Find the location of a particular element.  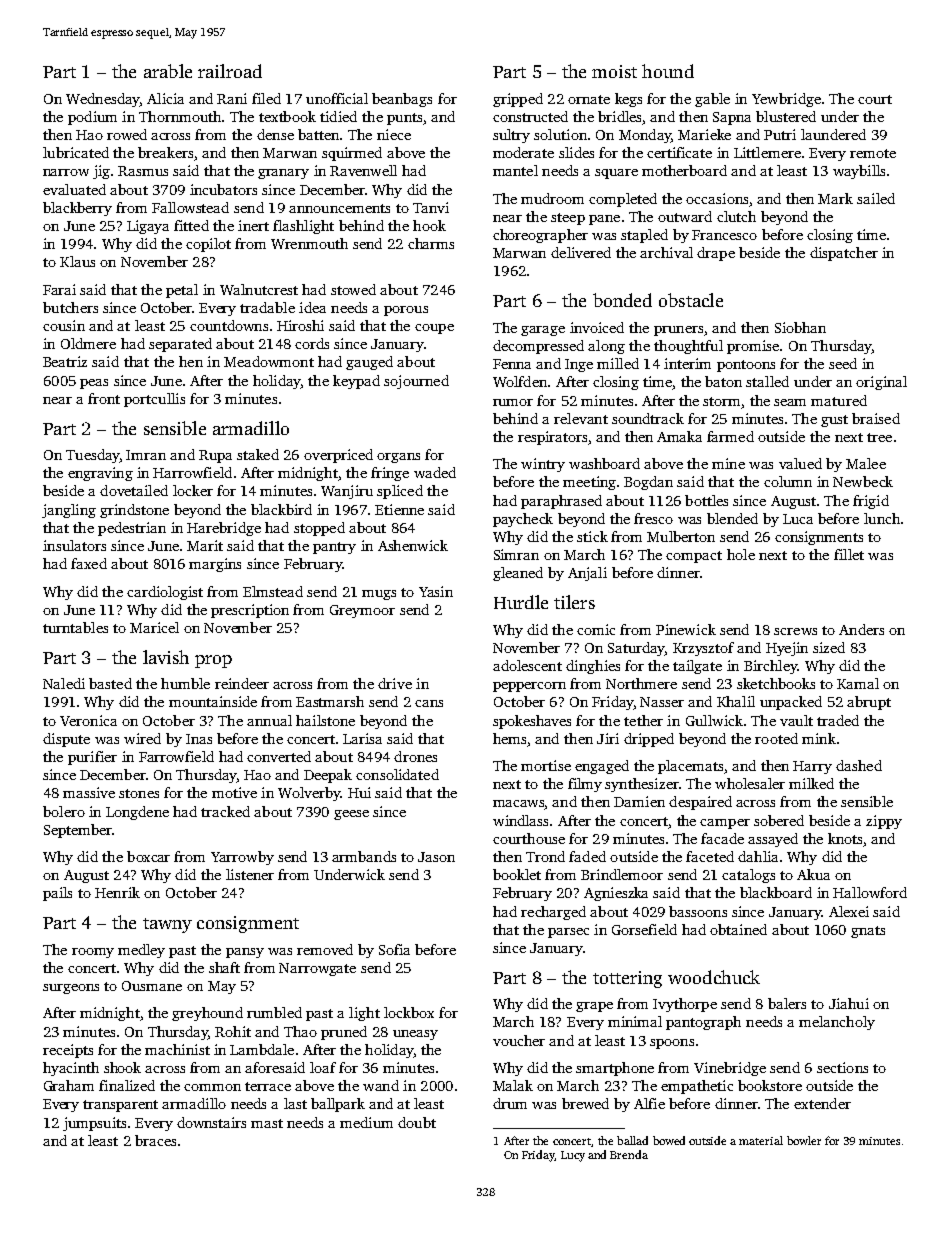

lunch is located at coordinates (882, 518).
